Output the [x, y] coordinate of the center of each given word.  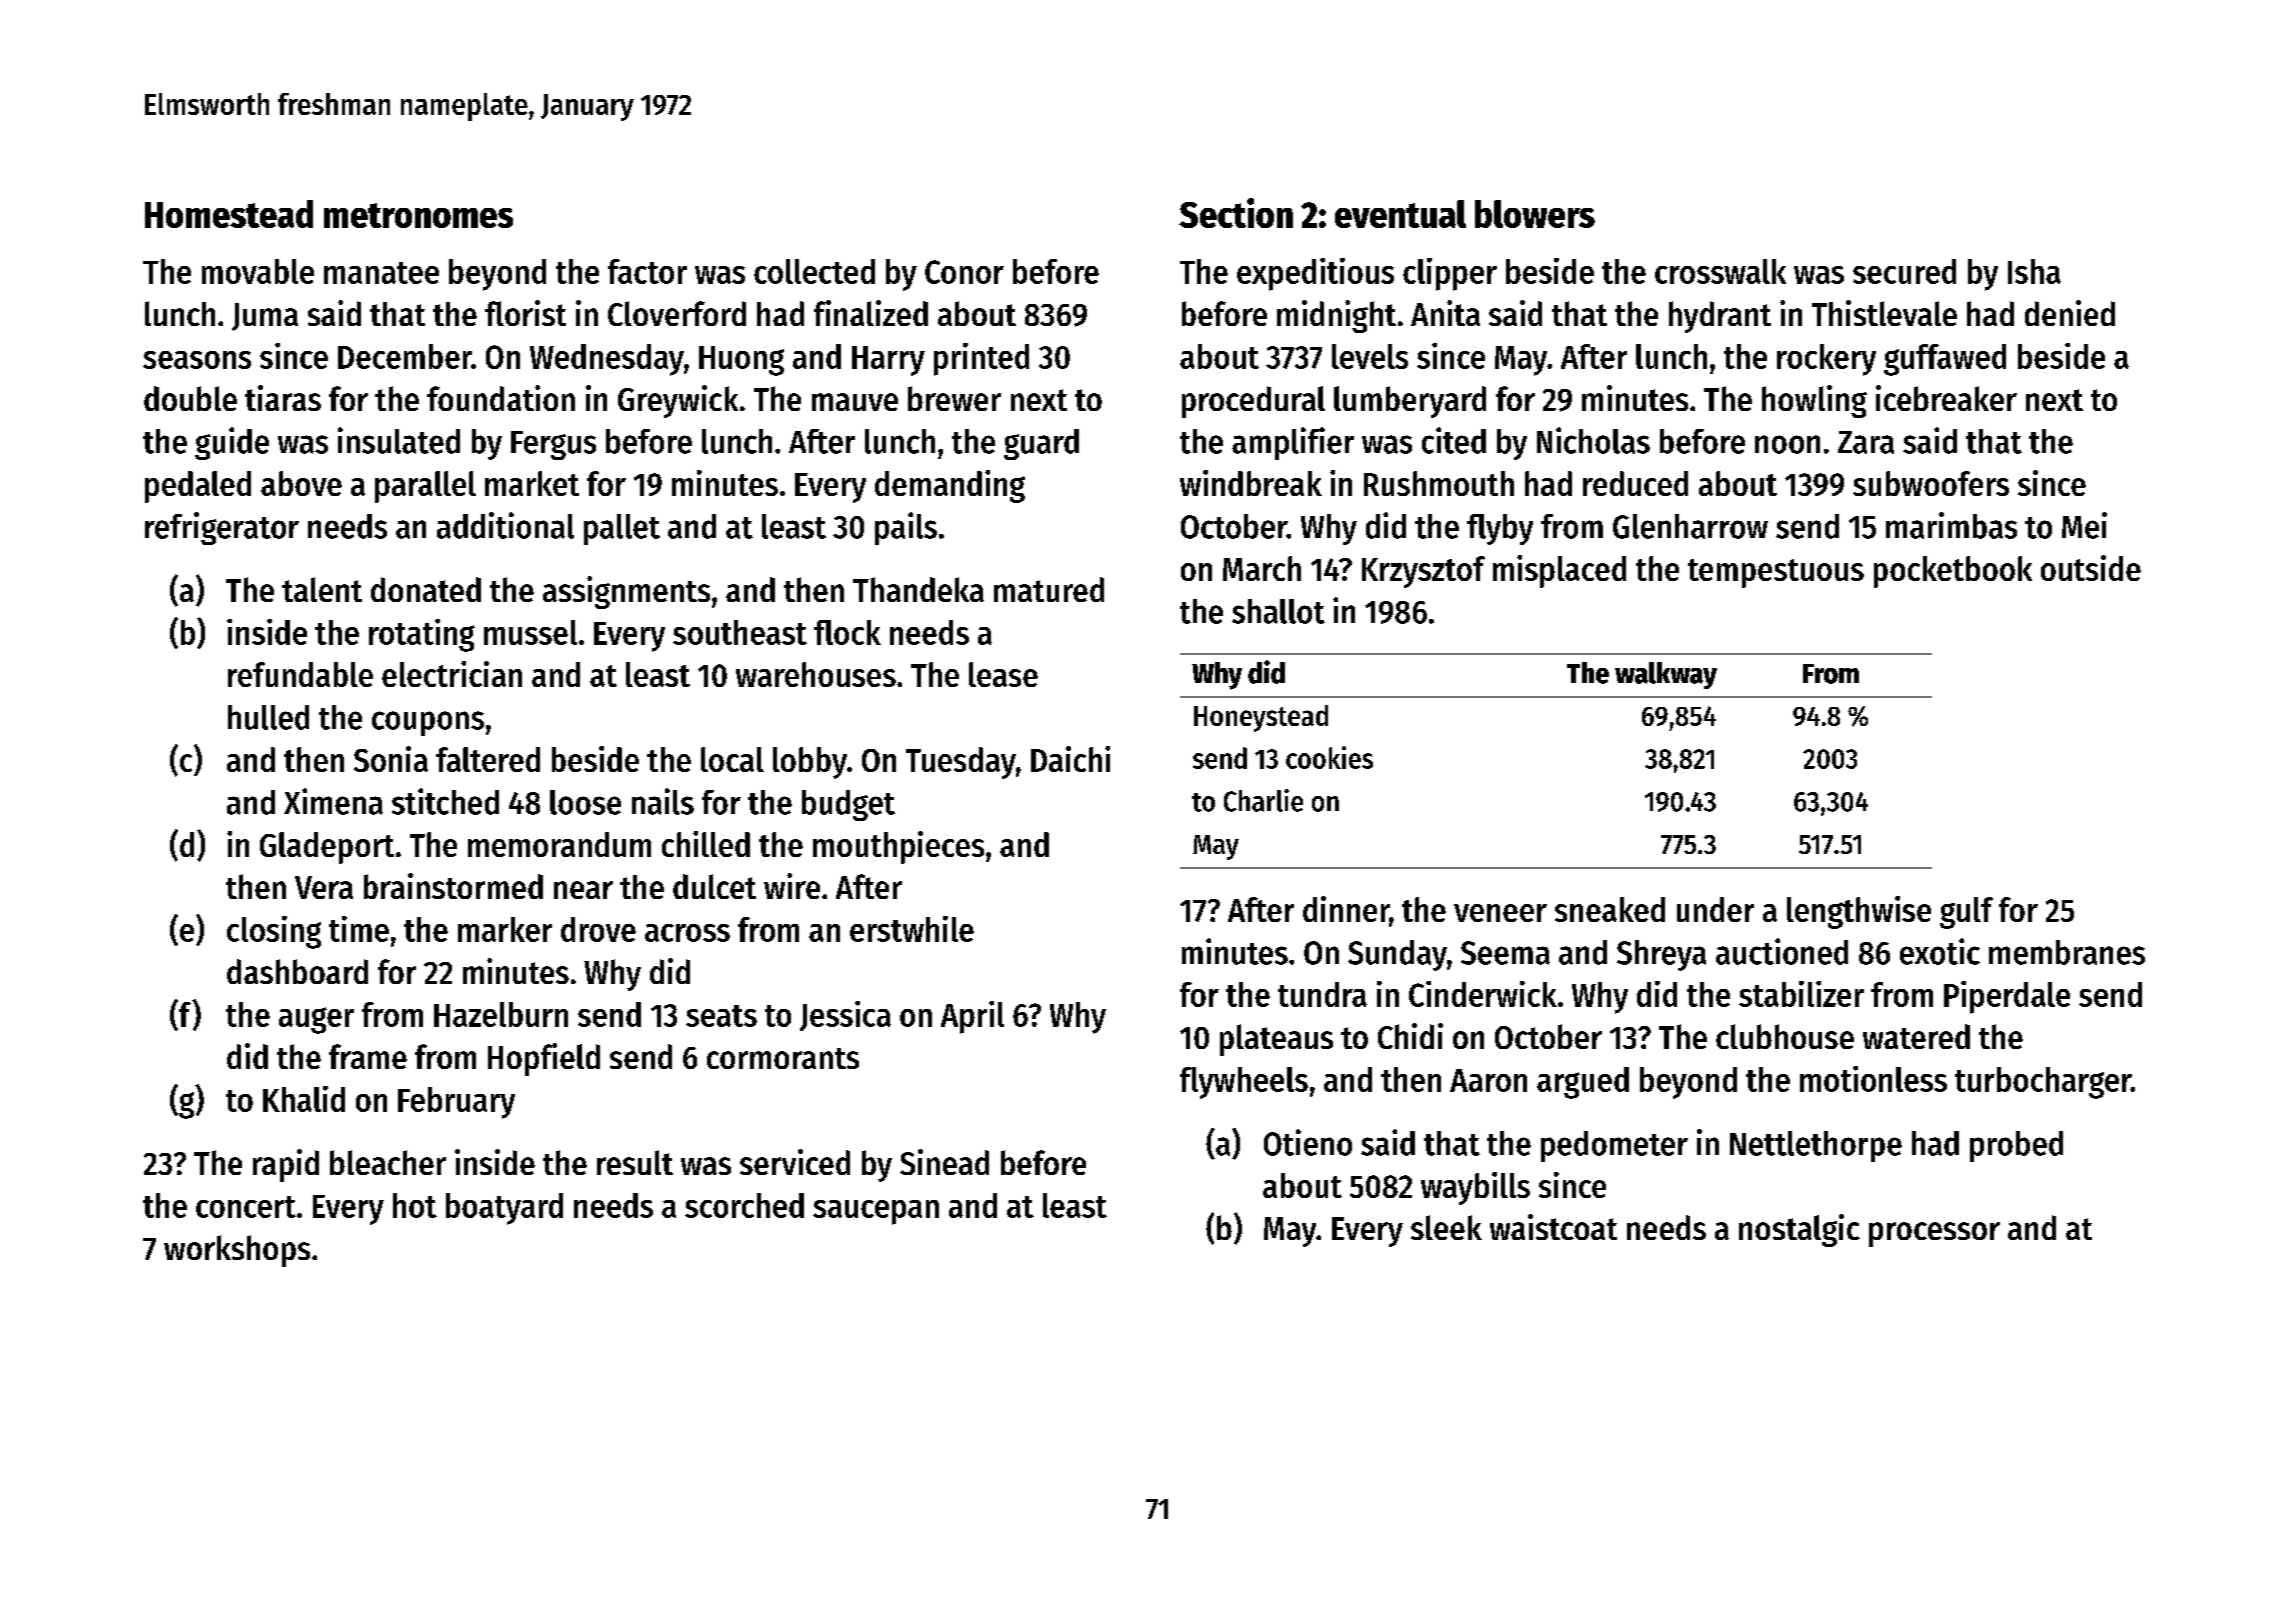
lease [1003, 674]
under [1715, 909]
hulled [268, 717]
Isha [2034, 271]
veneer [1500, 913]
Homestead [229, 214]
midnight [1336, 316]
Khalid [304, 1099]
